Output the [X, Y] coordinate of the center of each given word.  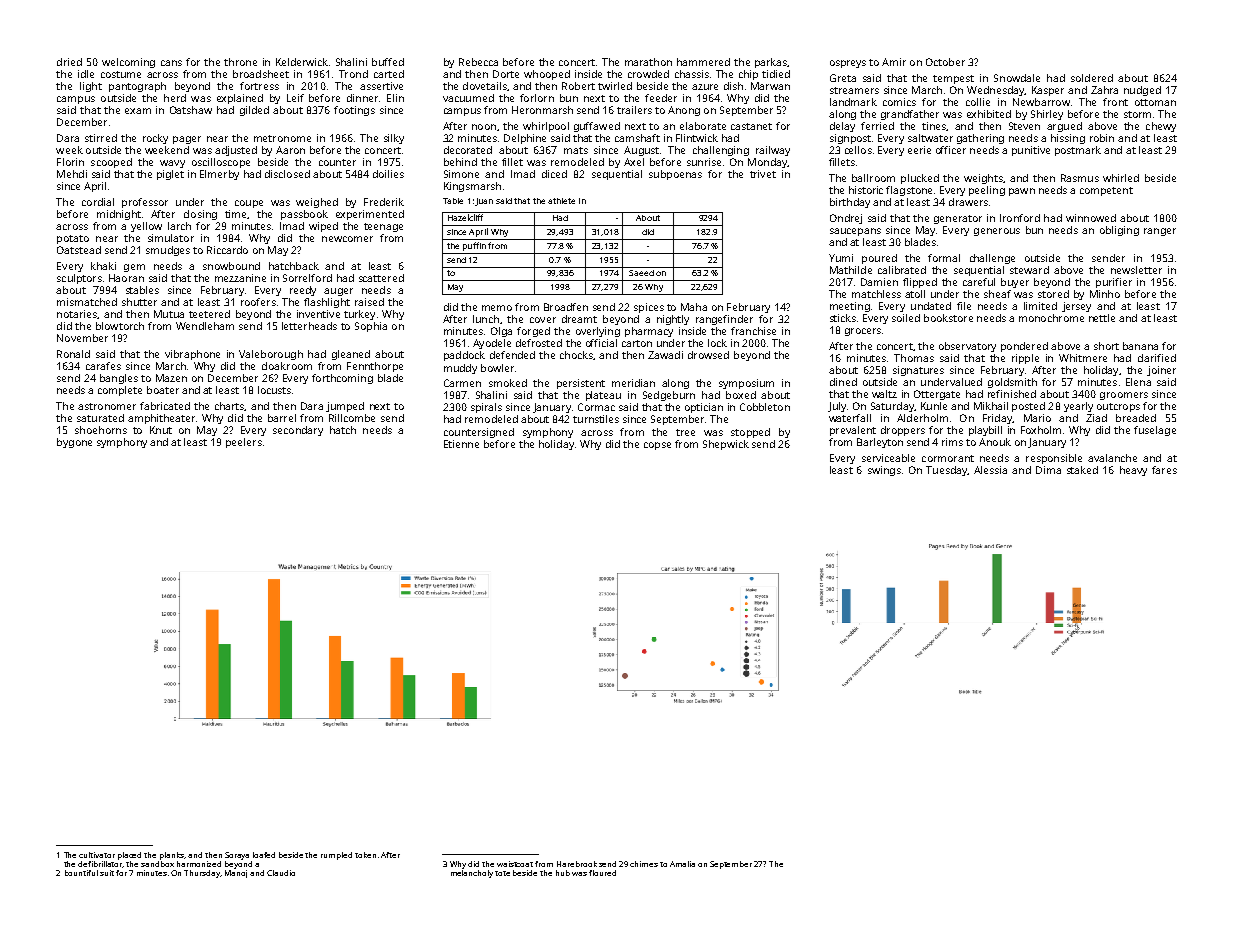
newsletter [1136, 270]
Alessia [990, 470]
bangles [119, 379]
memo [497, 308]
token [365, 855]
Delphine [525, 139]
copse [657, 446]
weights [983, 179]
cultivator [97, 855]
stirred [101, 138]
